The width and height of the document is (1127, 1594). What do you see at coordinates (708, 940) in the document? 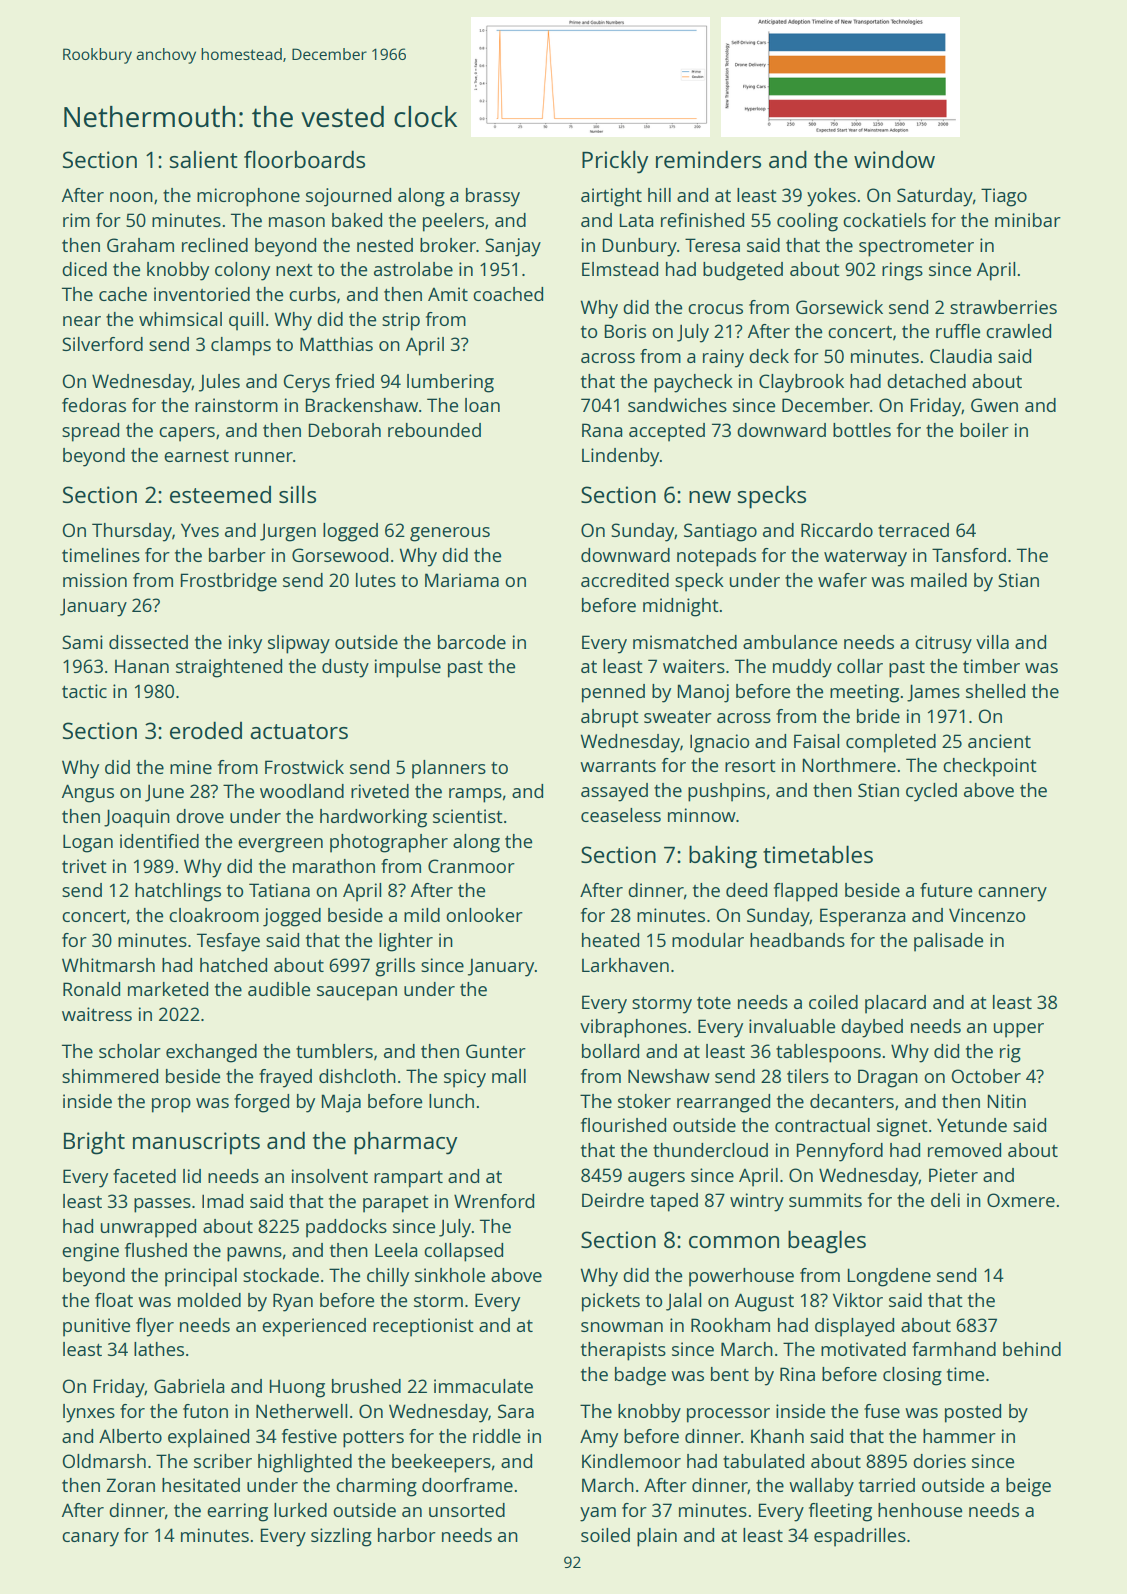
I see `modular` at bounding box center [708, 940].
